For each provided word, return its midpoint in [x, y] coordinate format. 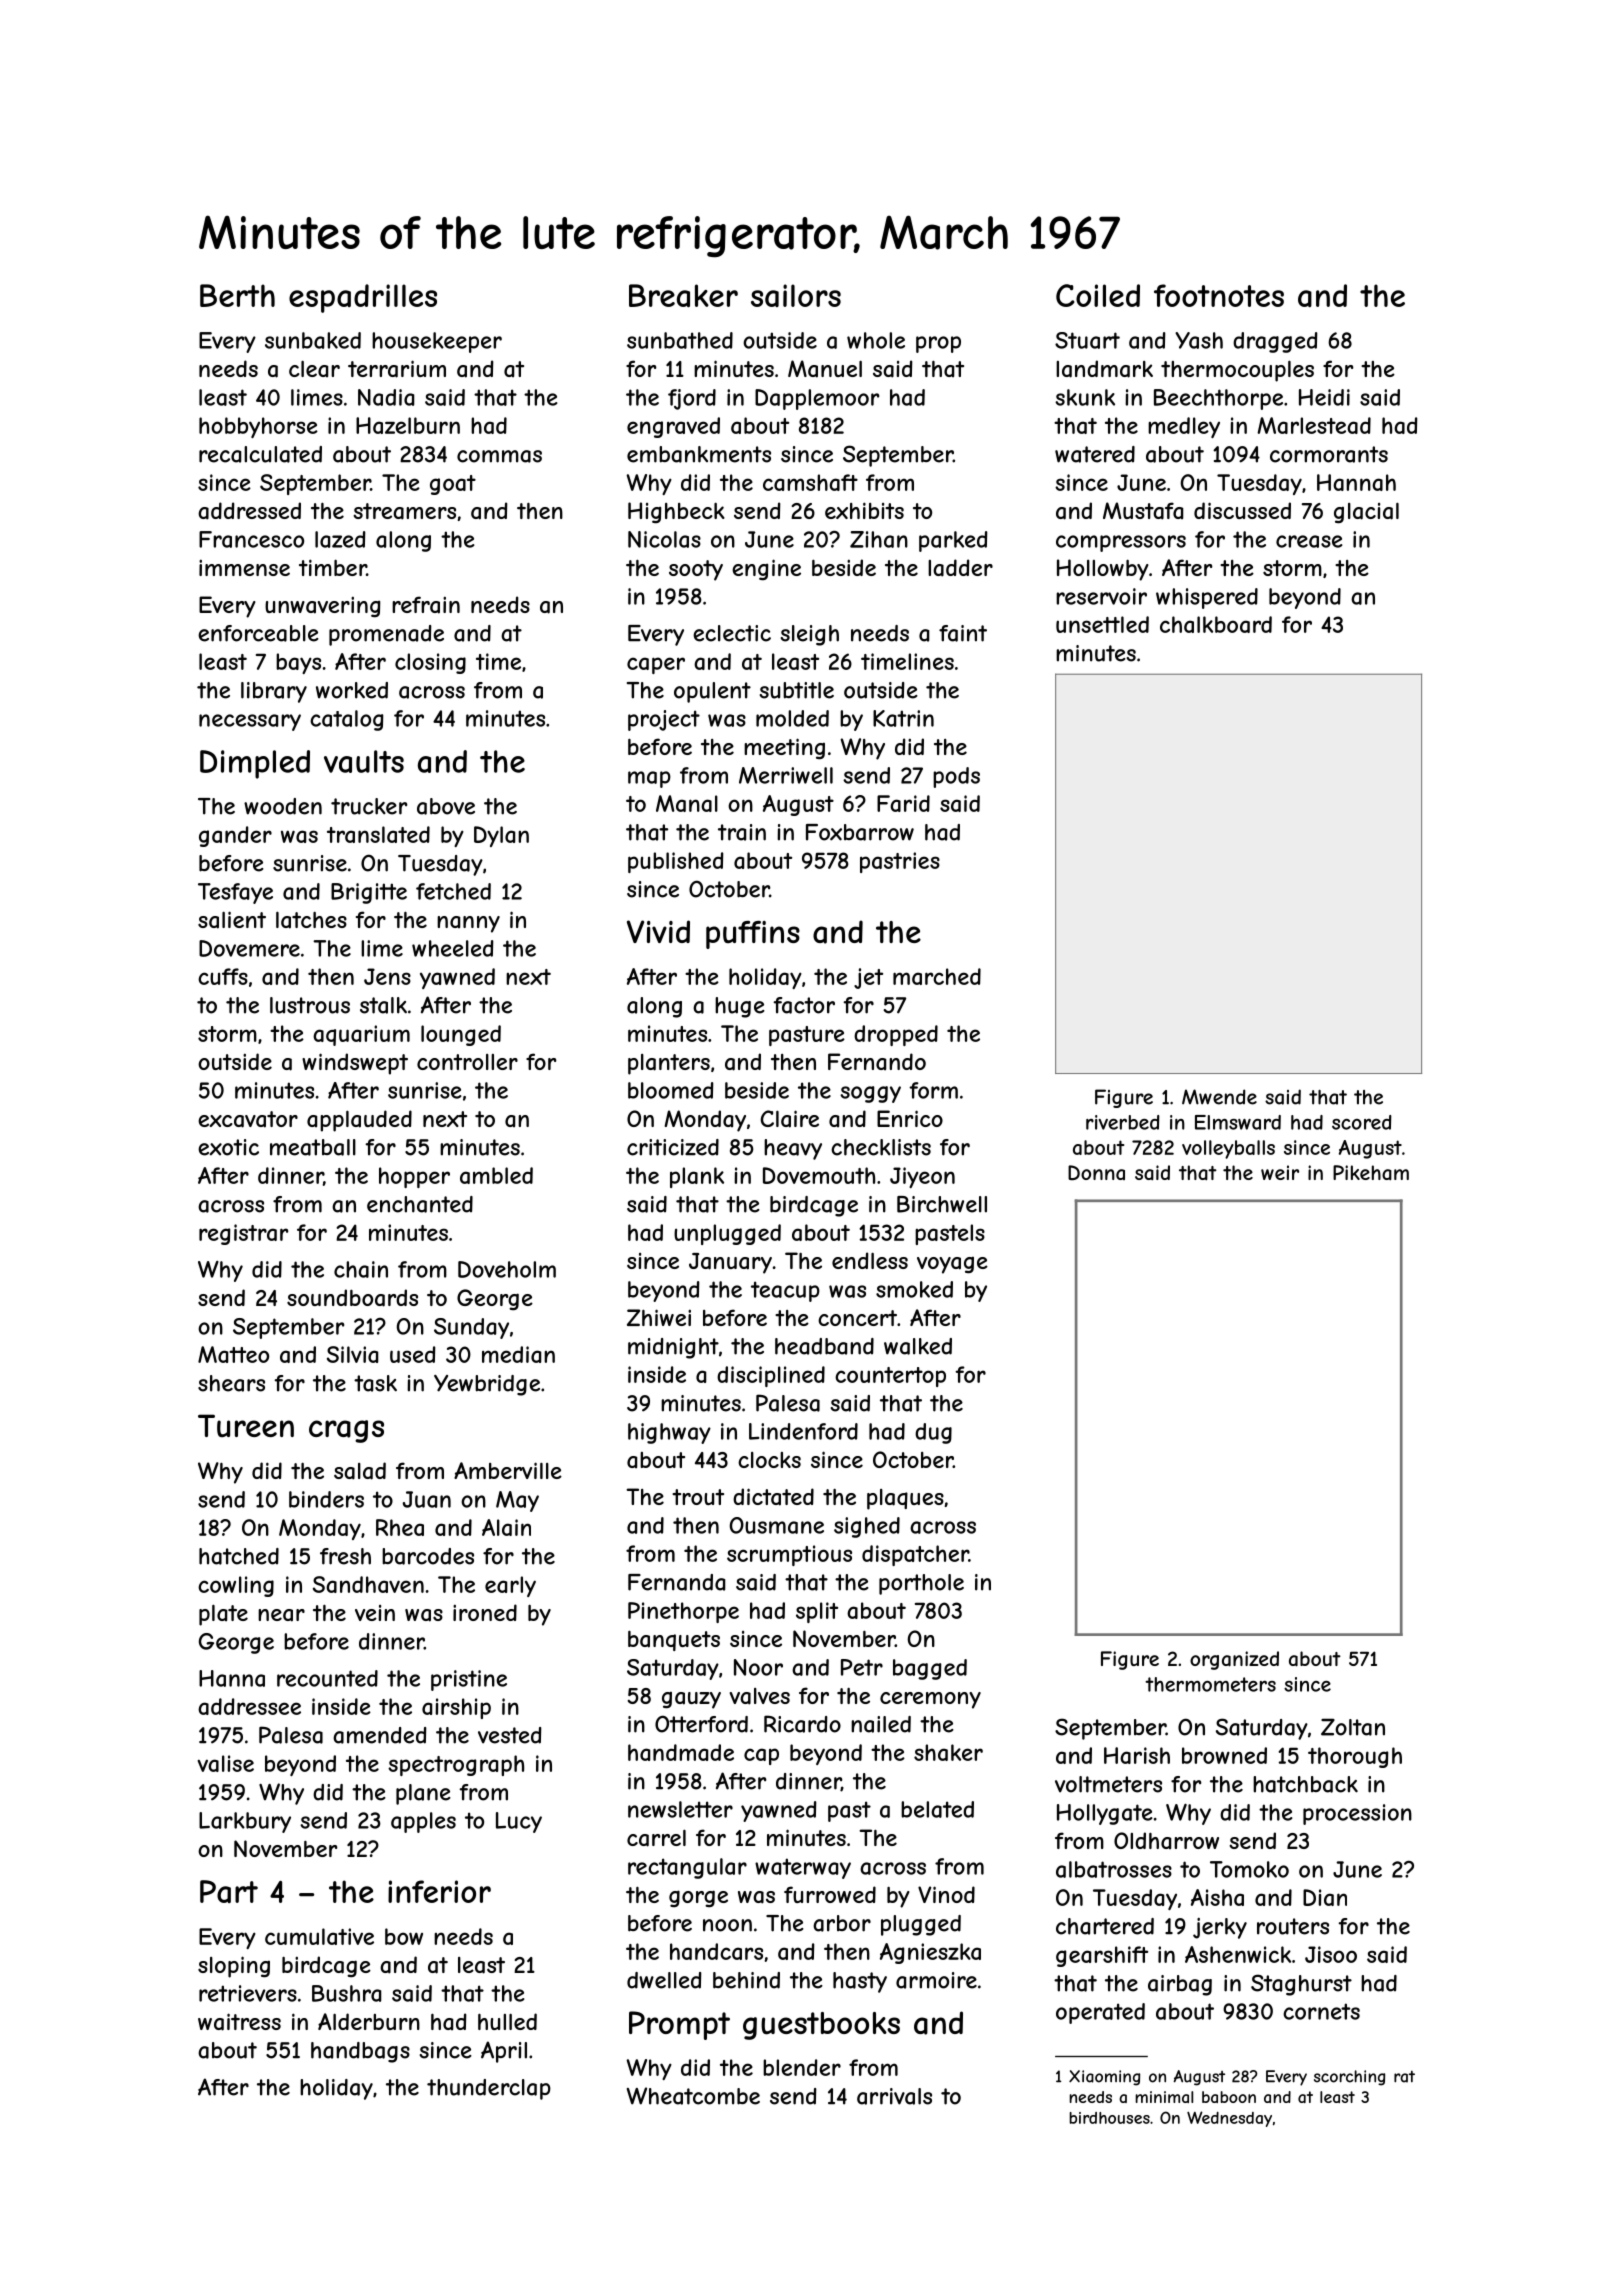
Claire [790, 1119]
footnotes [1219, 295]
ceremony [930, 1700]
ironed [485, 1612]
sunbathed [680, 340]
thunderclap [489, 2089]
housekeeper [437, 342]
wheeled [453, 948]
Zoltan [1353, 1727]
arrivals [894, 2096]
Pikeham [1371, 1172]
